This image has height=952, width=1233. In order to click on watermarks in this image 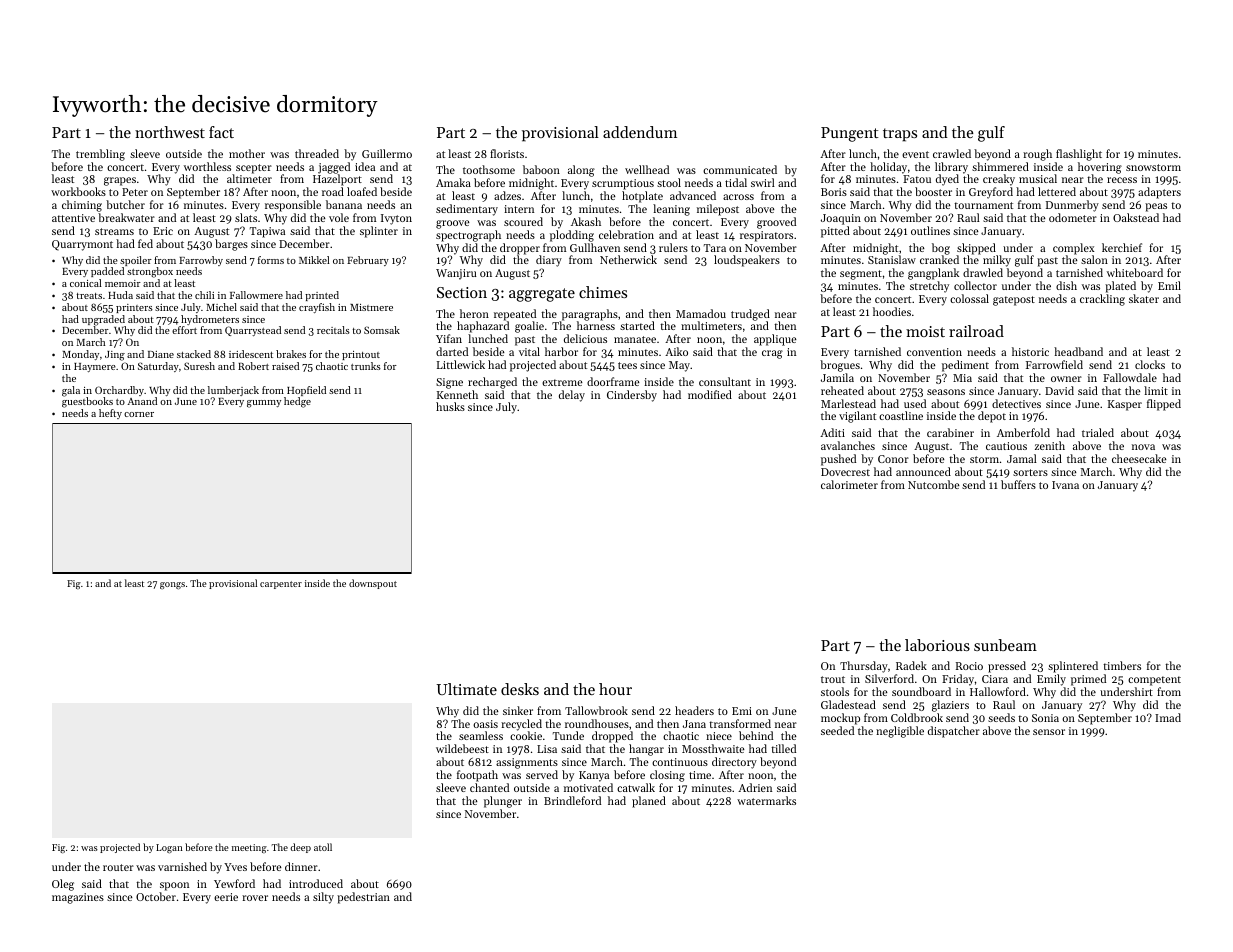, I will do `click(766, 800)`.
